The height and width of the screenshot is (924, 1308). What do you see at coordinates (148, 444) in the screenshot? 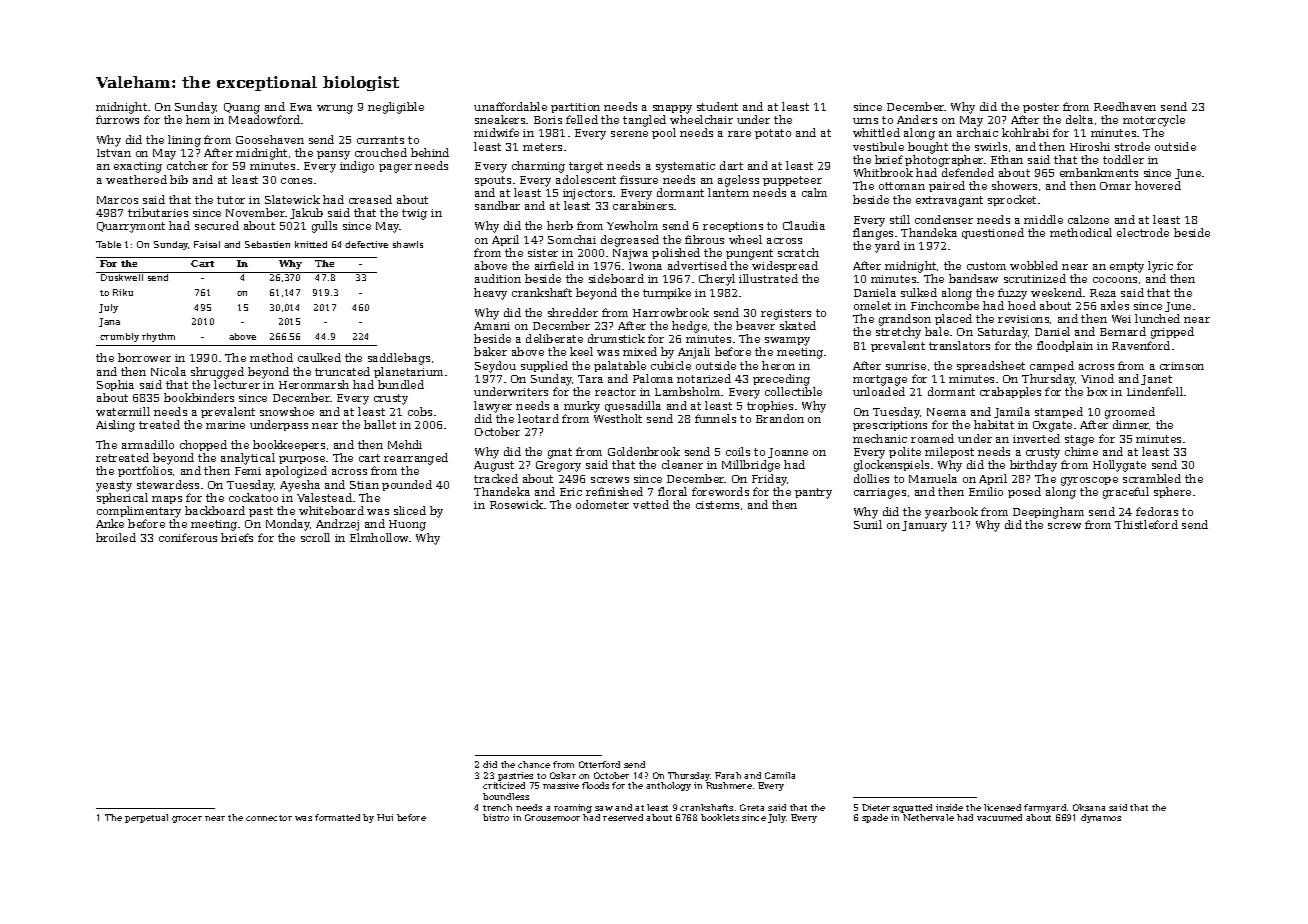
I see `armadillo` at bounding box center [148, 444].
